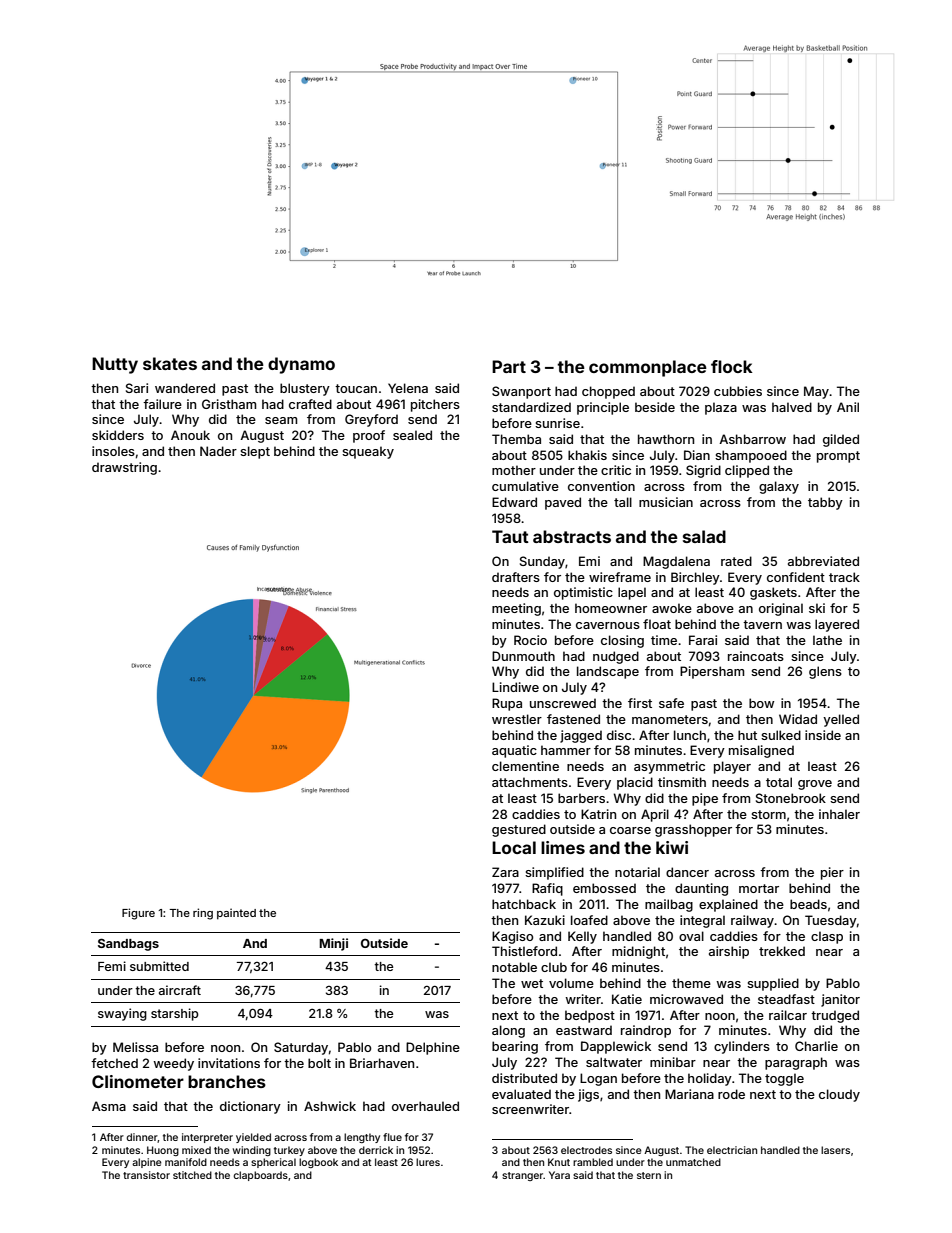 This page has height=1233, width=952. Describe the element at coordinates (514, 470) in the page. I see `mother` at that location.
